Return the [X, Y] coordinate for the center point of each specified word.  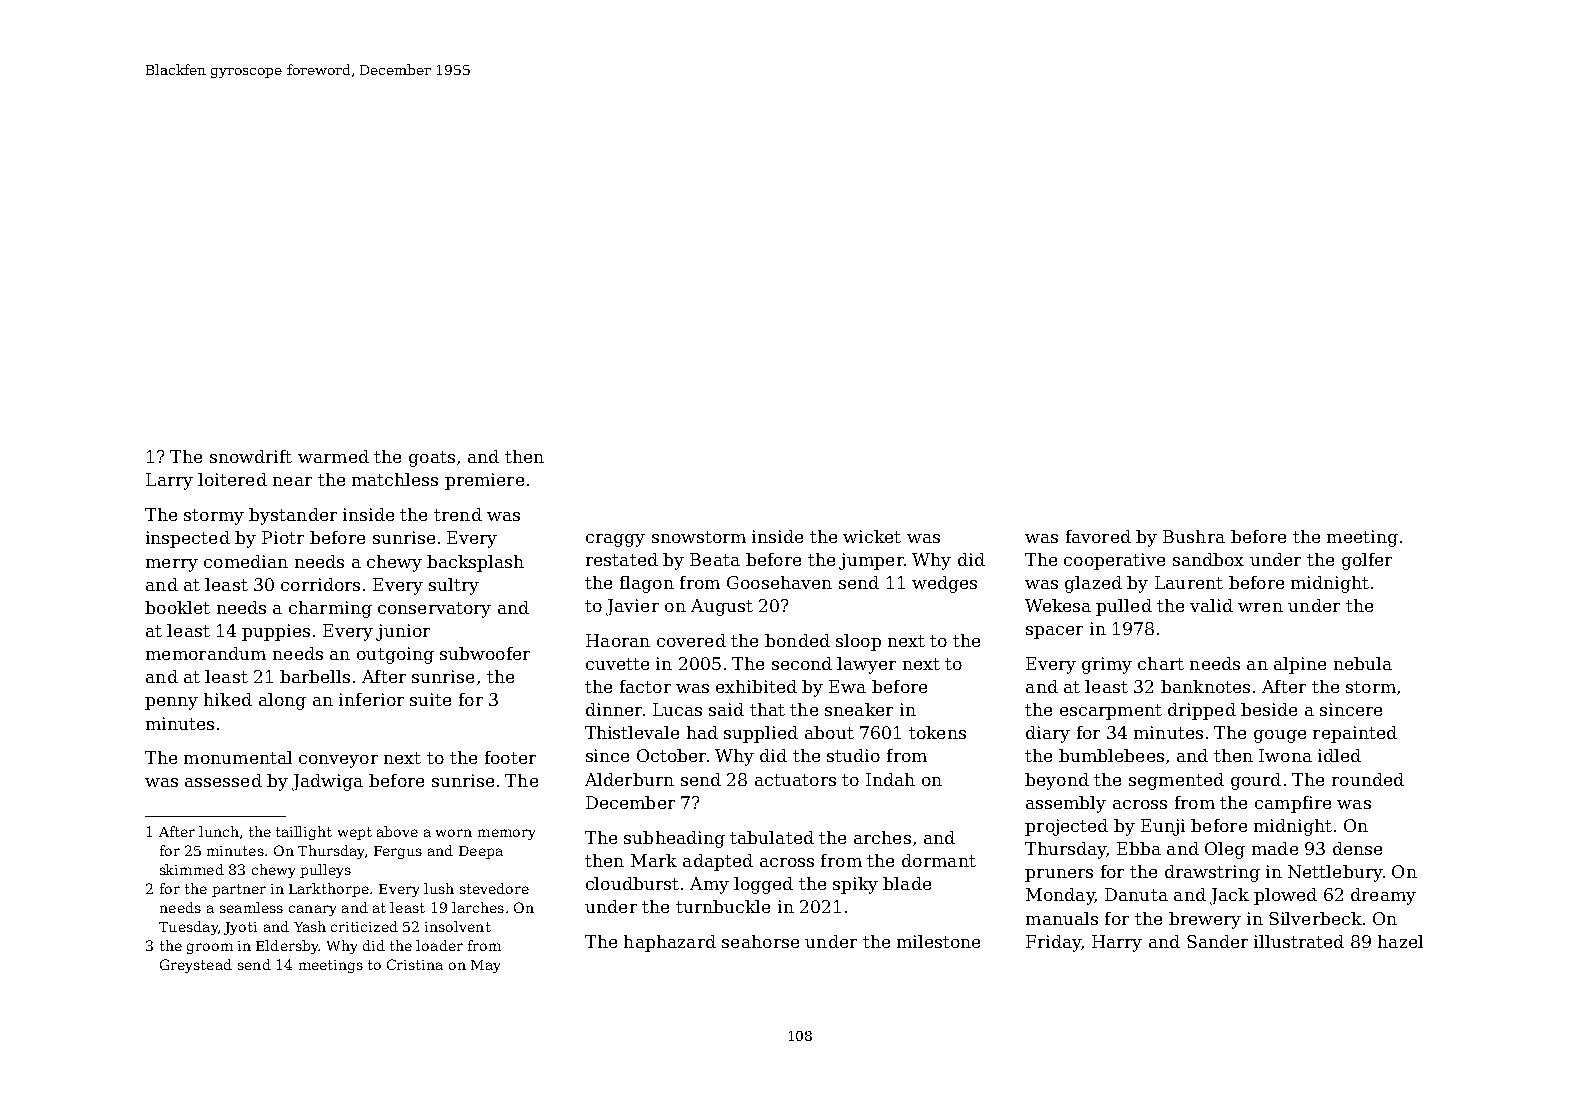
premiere [484, 481]
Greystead [196, 966]
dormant [939, 860]
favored [1098, 536]
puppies [276, 632]
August [722, 607]
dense [1357, 848]
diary [1048, 734]
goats [432, 459]
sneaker [859, 709]
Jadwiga [327, 782]
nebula [1363, 663]
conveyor [338, 761]
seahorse [760, 941]
